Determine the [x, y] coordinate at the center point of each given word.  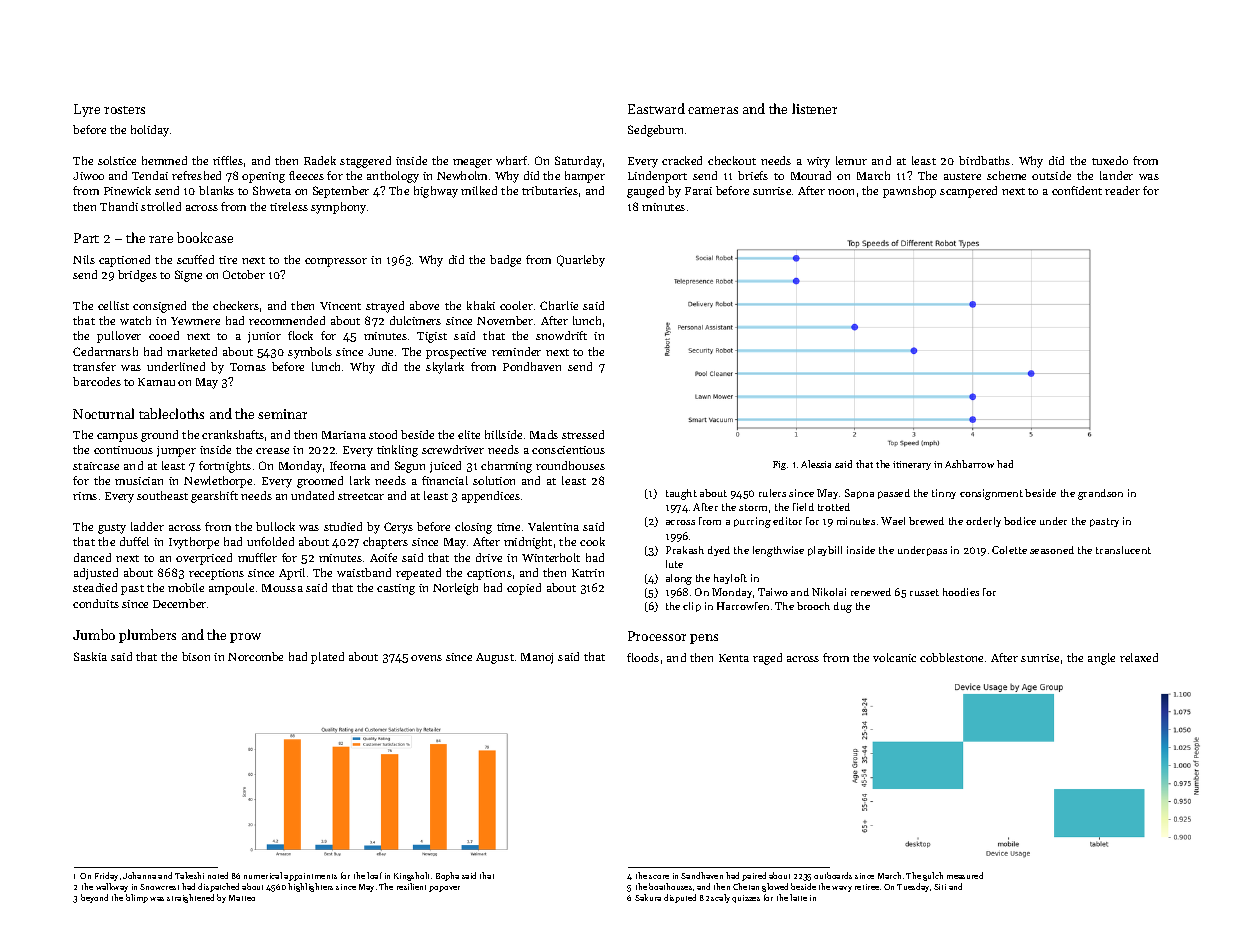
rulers [772, 493]
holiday [150, 131]
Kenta [734, 658]
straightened [190, 898]
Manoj [537, 658]
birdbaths [984, 160]
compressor [336, 262]
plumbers [147, 636]
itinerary [912, 465]
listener [814, 108]
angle [1101, 659]
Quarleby [581, 261]
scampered [968, 192]
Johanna [139, 875]
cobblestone [951, 657]
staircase [96, 466]
